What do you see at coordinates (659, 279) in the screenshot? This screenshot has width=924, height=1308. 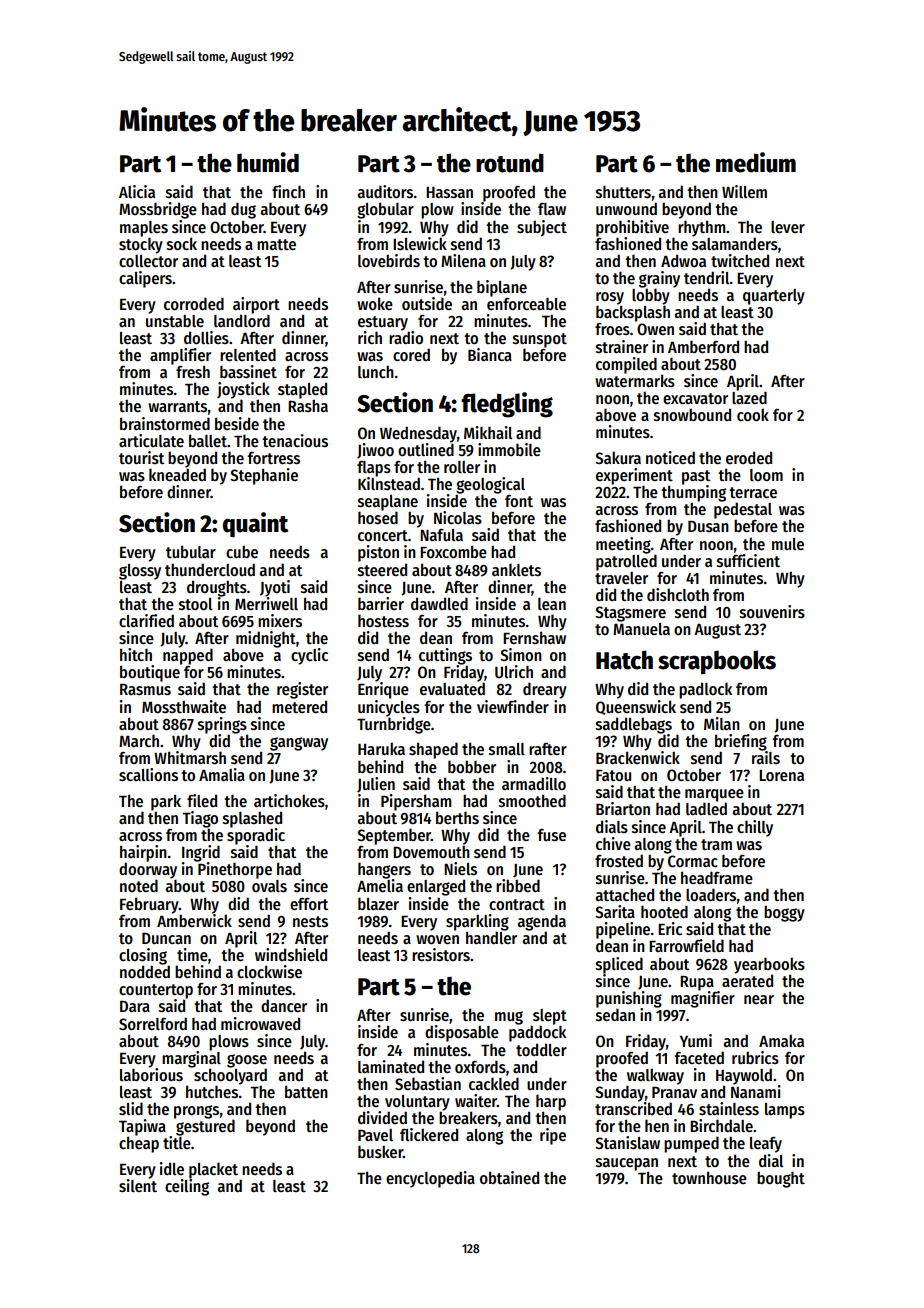 I see `grainy` at bounding box center [659, 279].
